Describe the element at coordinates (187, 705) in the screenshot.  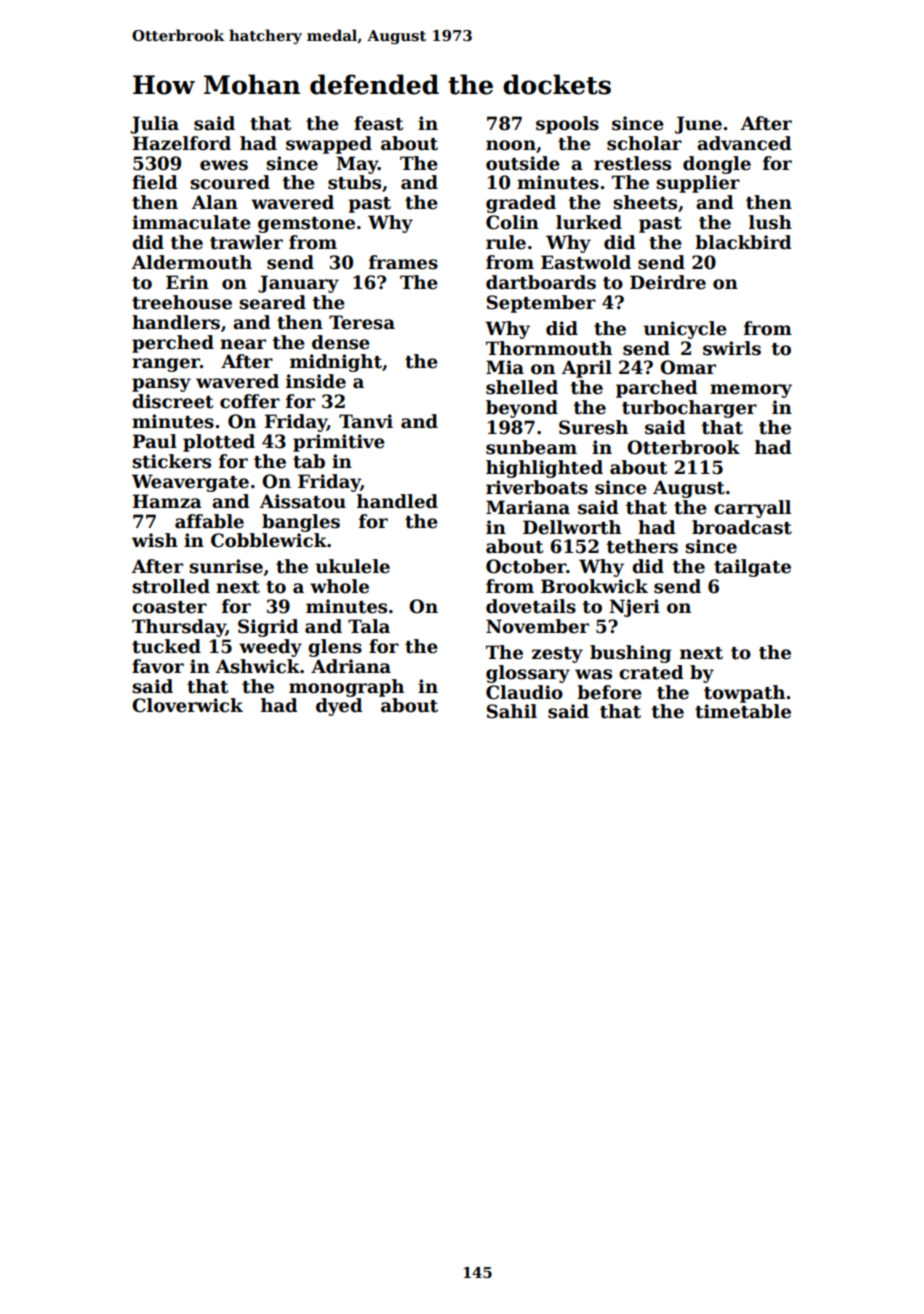
I see `Cloverwick` at that location.
